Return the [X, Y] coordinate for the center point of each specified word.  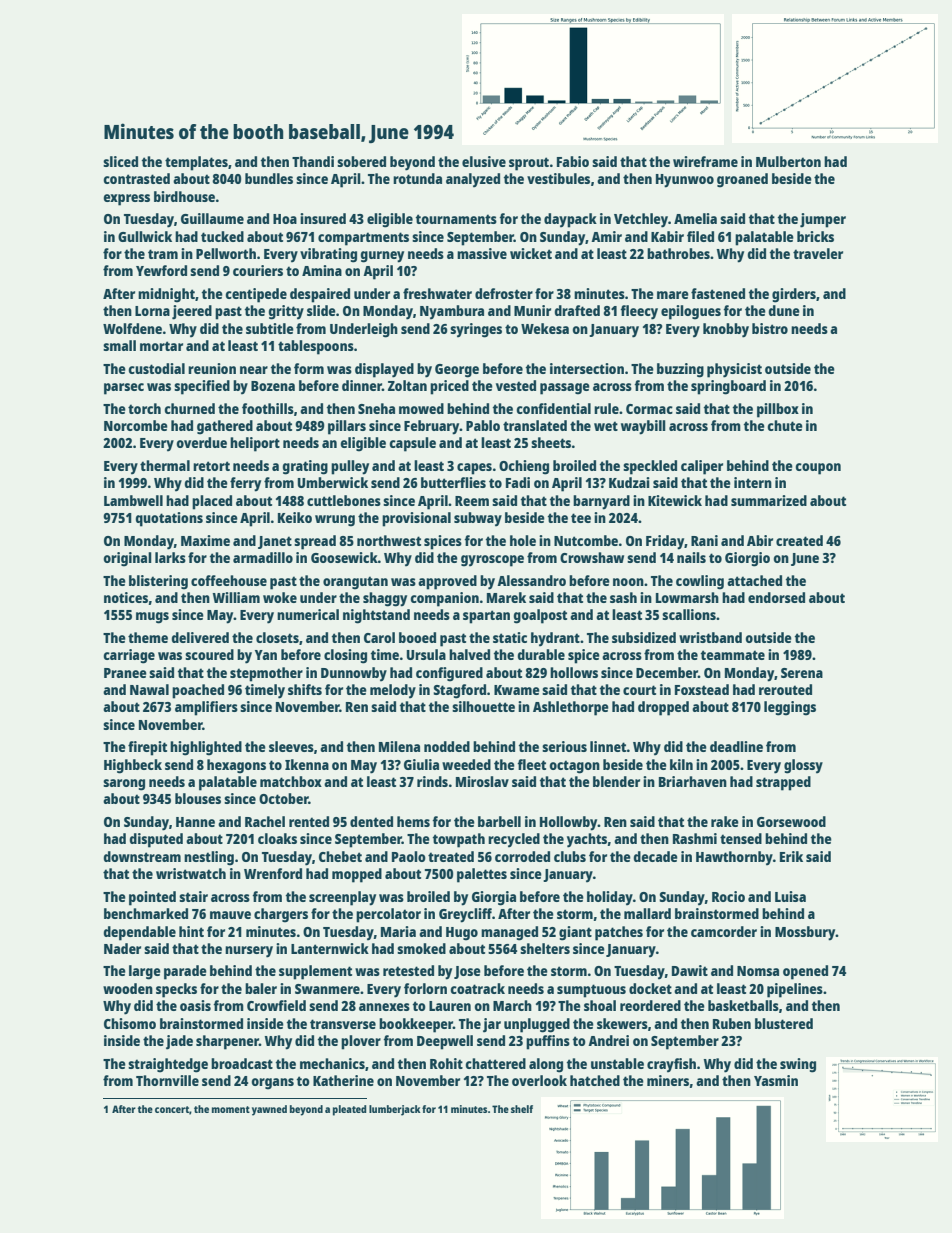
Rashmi [695, 838]
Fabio [573, 161]
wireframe [705, 161]
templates [196, 163]
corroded [522, 856]
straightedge [168, 1065]
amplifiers [206, 708]
